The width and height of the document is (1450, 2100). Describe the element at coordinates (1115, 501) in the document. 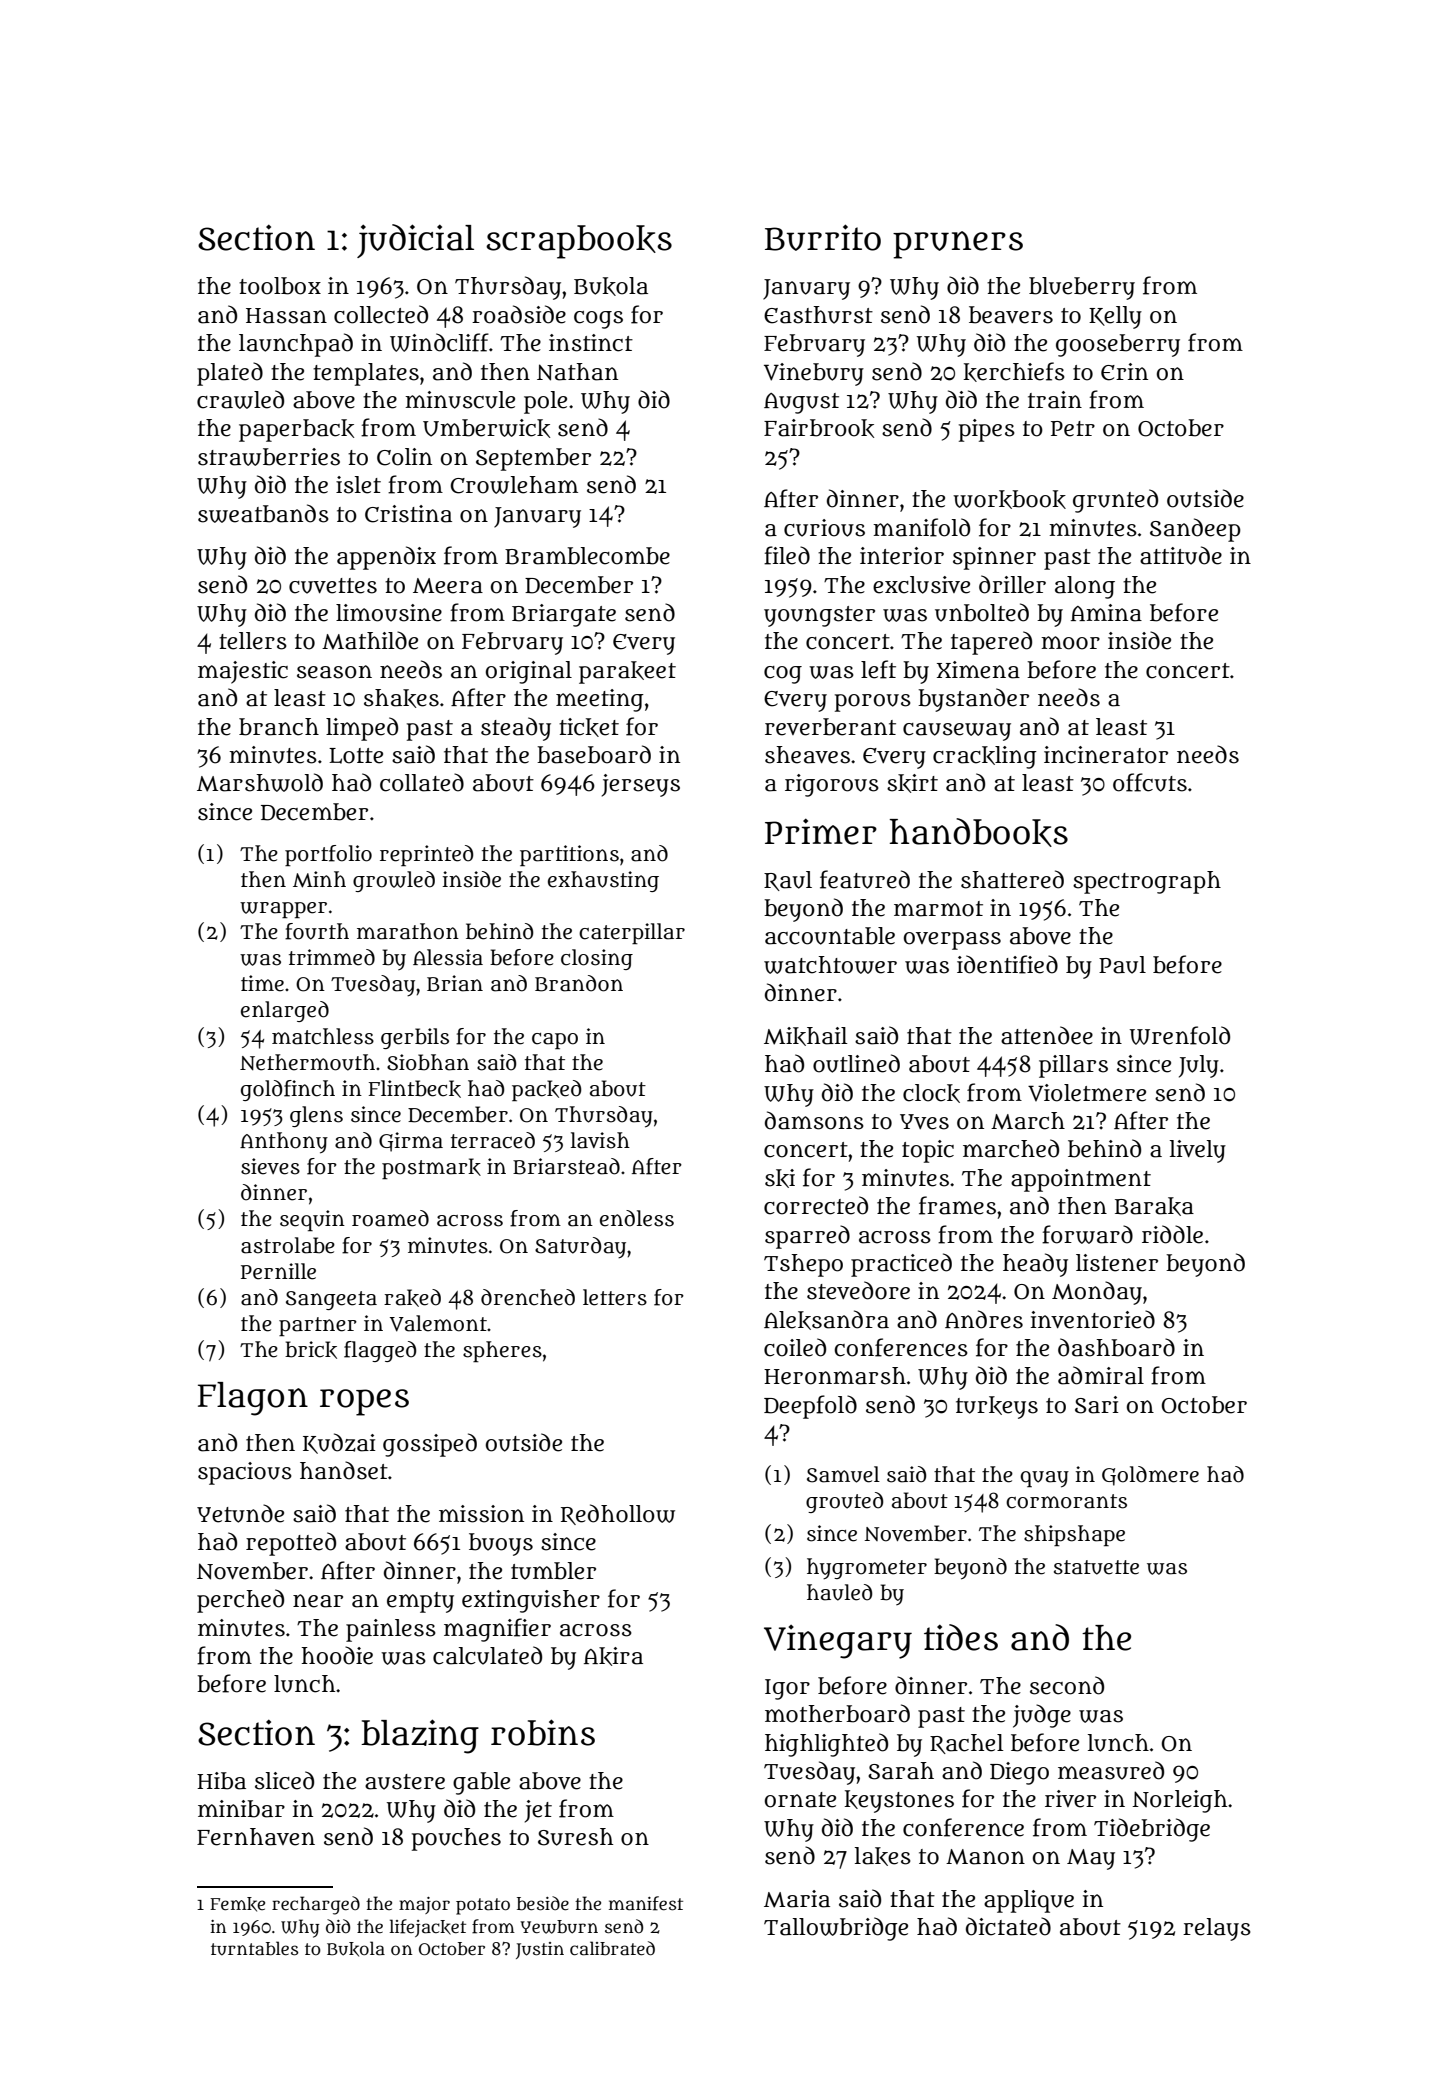

I see `grunted` at that location.
